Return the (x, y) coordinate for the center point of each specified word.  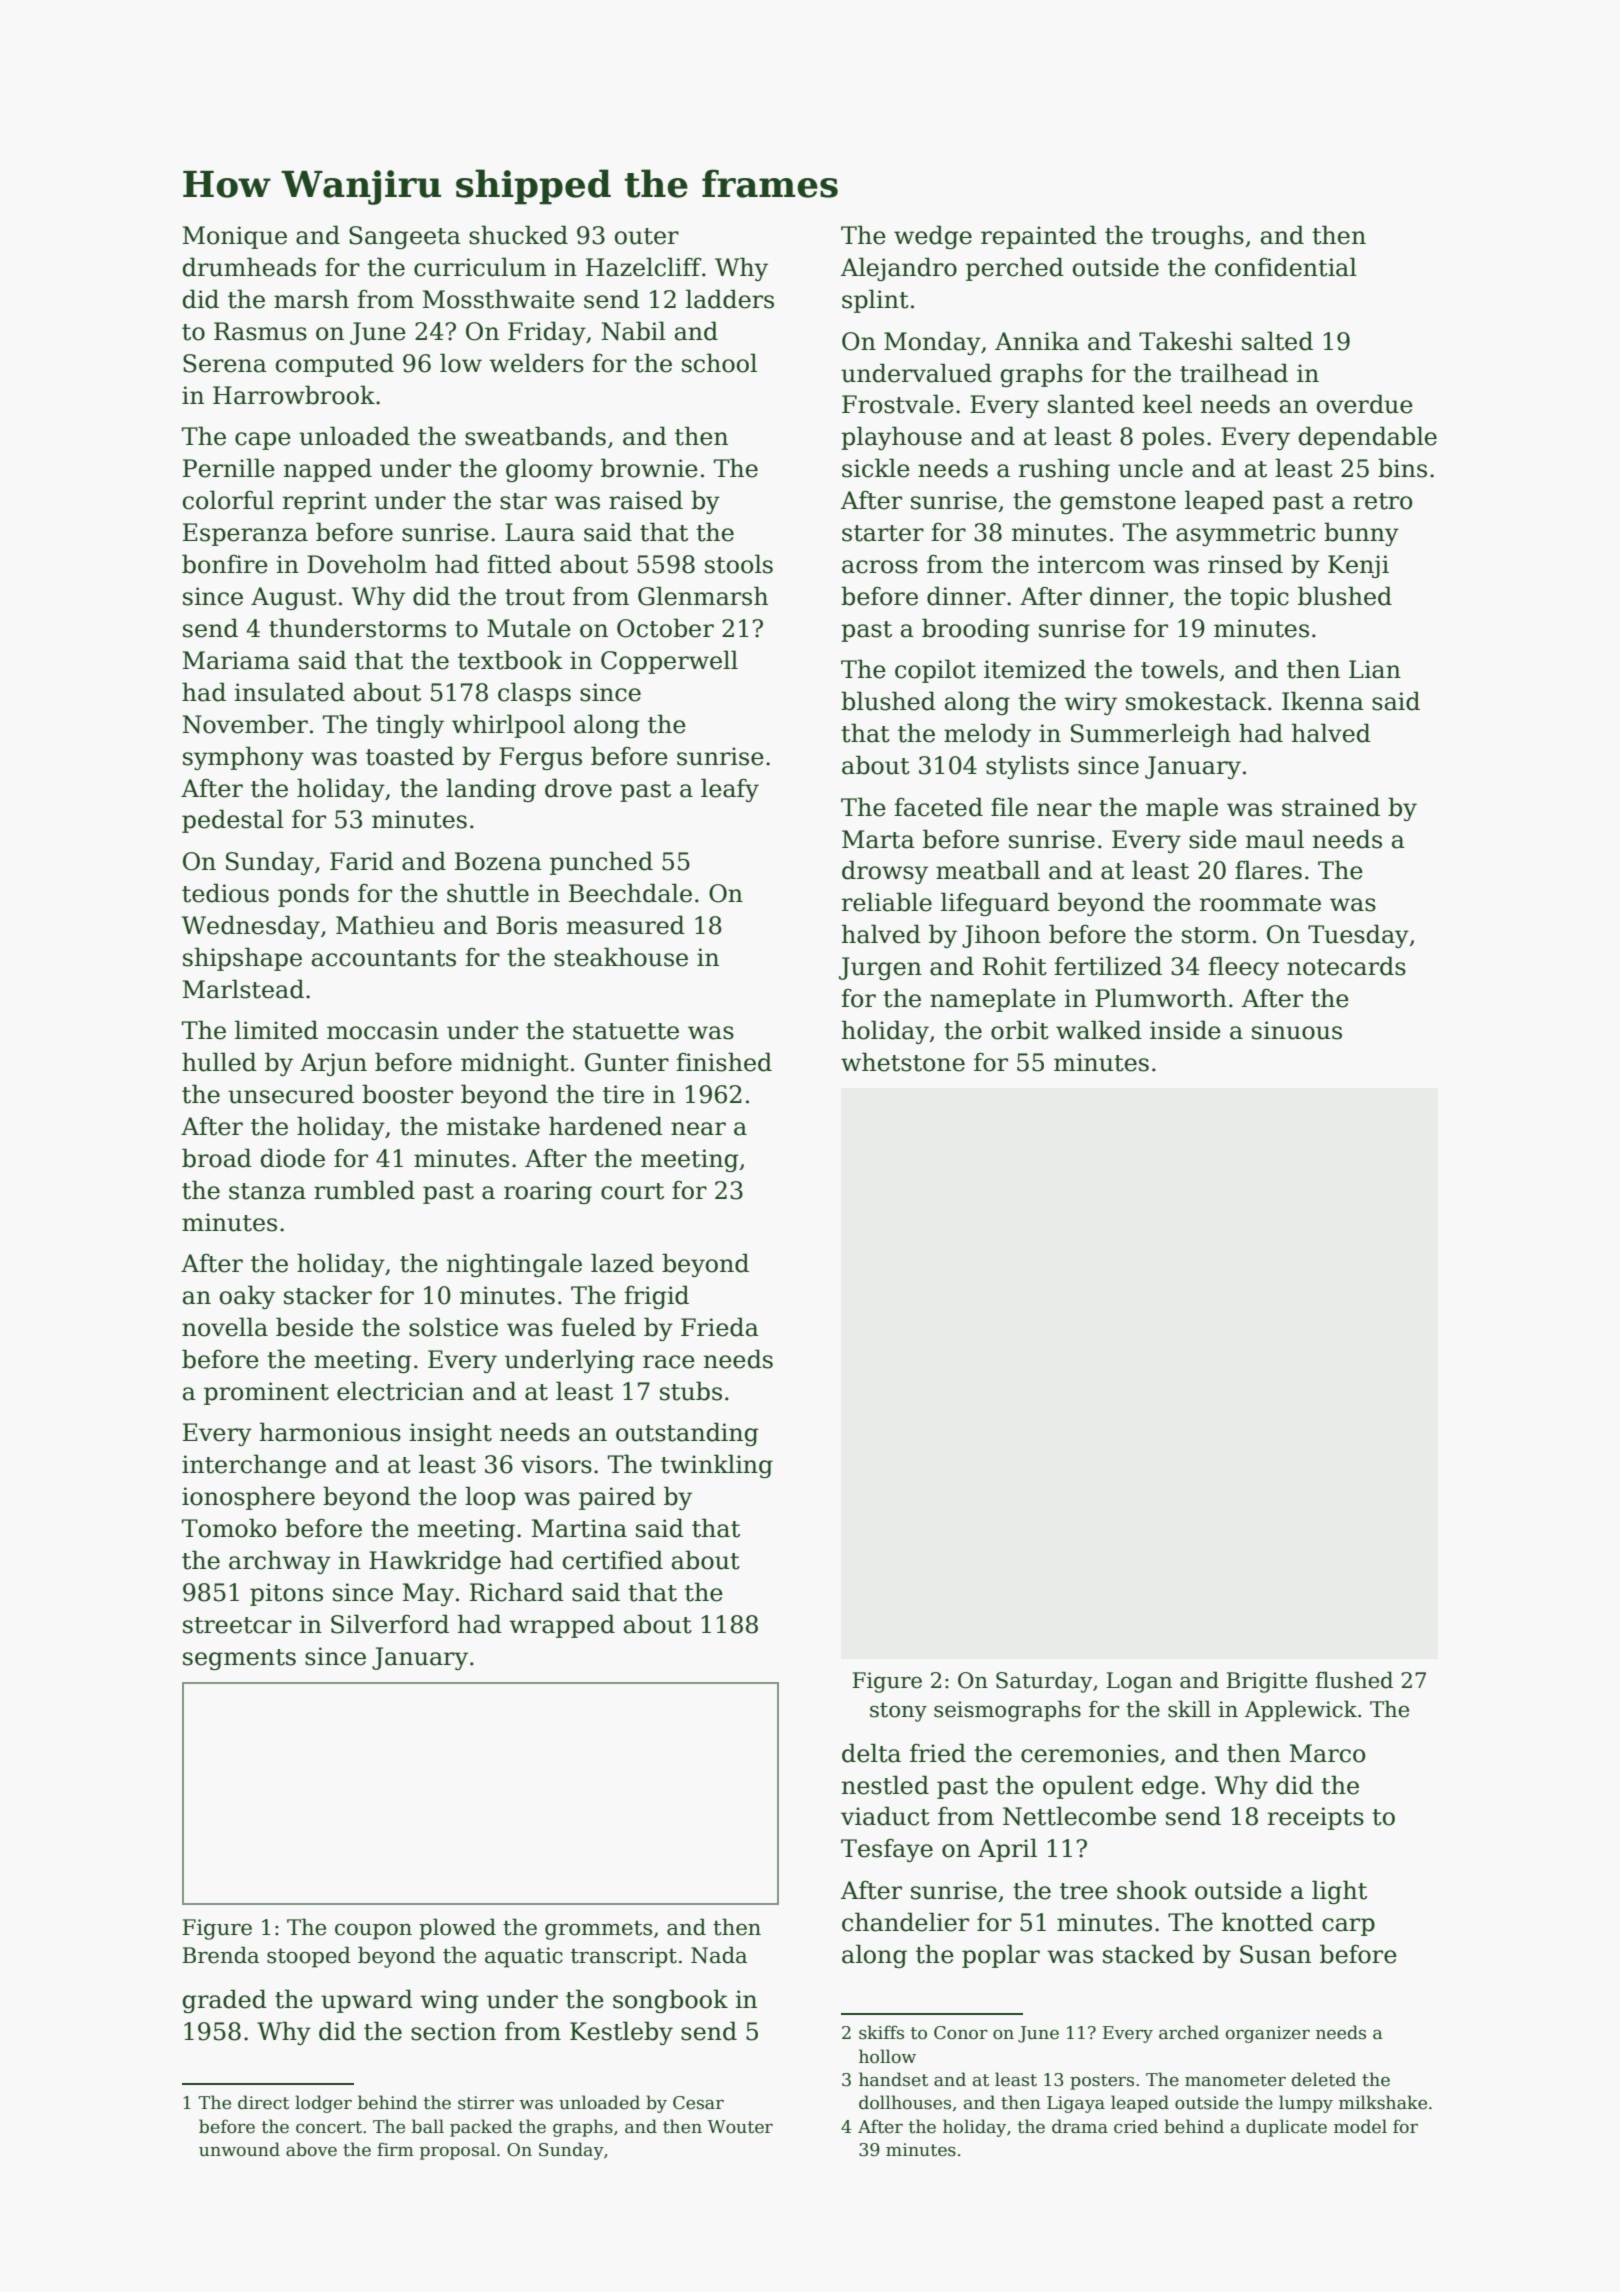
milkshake (1383, 2102)
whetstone (903, 1062)
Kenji (1358, 566)
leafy (730, 790)
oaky (247, 1297)
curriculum (480, 267)
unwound (239, 2149)
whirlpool (508, 726)
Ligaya (1076, 2104)
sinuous (1297, 1030)
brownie (649, 468)
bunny (1361, 534)
